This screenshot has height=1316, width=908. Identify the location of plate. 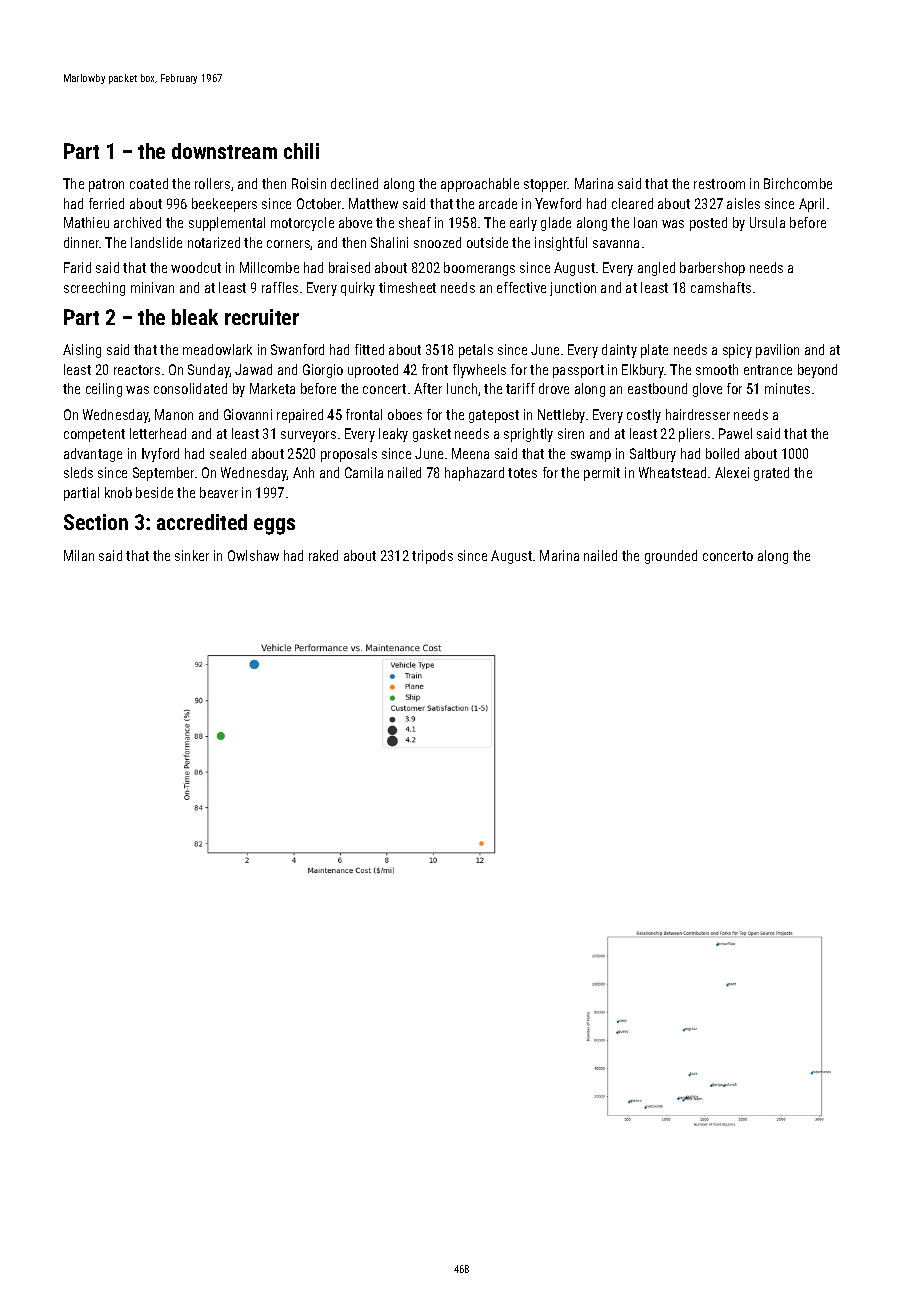
(654, 351).
